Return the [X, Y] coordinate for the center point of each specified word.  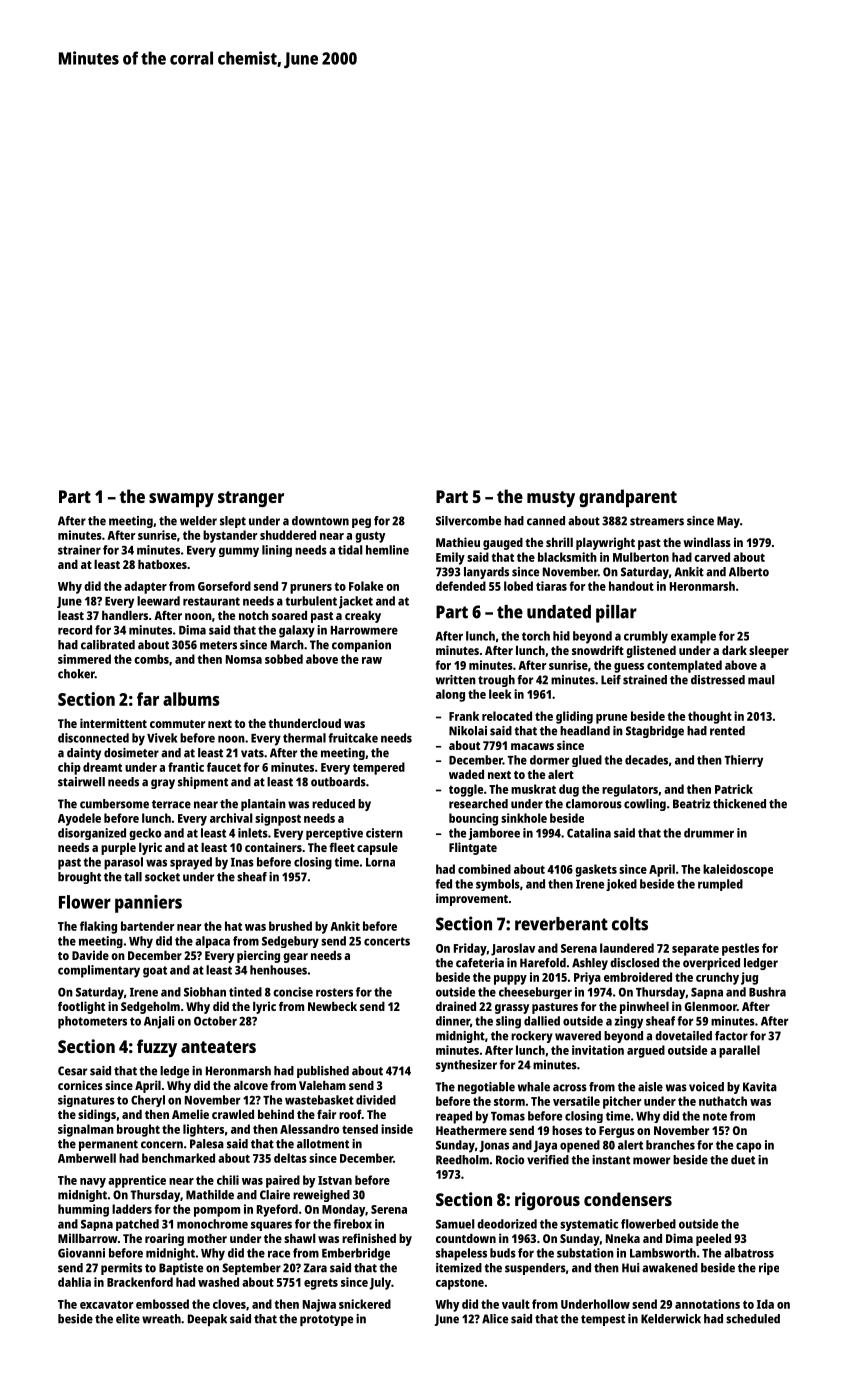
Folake [366, 586]
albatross [749, 1253]
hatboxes [162, 564]
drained [456, 1006]
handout [631, 586]
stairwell [81, 782]
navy [93, 1183]
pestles [740, 949]
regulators [630, 790]
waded [466, 774]
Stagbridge [655, 732]
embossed [162, 1304]
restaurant [211, 601]
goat [155, 972]
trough [496, 681]
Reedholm [462, 1160]
